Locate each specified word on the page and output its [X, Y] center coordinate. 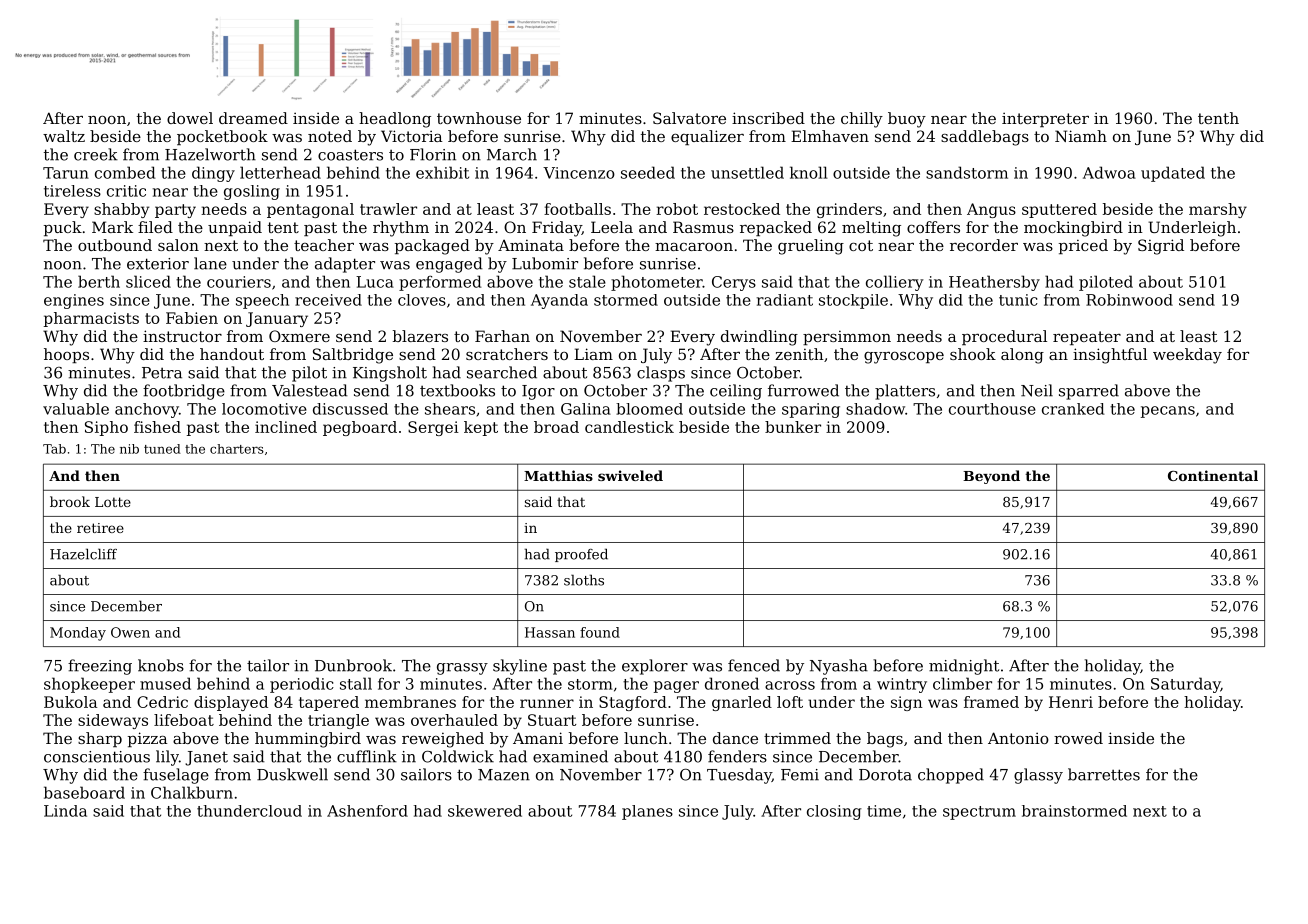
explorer [655, 667]
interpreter [1045, 119]
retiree [100, 528]
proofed [581, 555]
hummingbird [308, 740]
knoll [809, 172]
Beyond [991, 477]
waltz [64, 136]
